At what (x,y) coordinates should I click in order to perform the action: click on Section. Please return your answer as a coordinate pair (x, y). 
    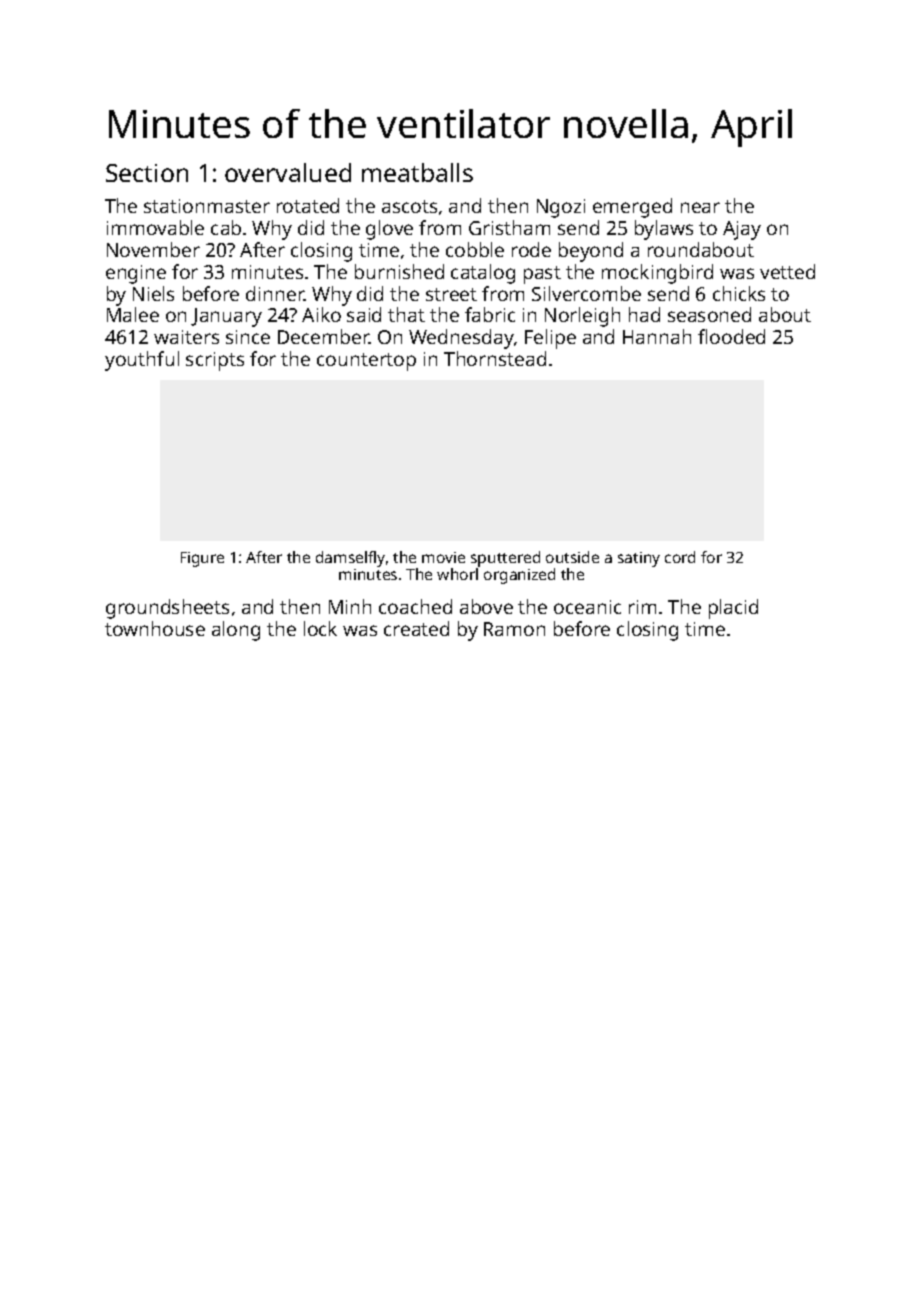
    Looking at the image, I should click on (147, 173).
